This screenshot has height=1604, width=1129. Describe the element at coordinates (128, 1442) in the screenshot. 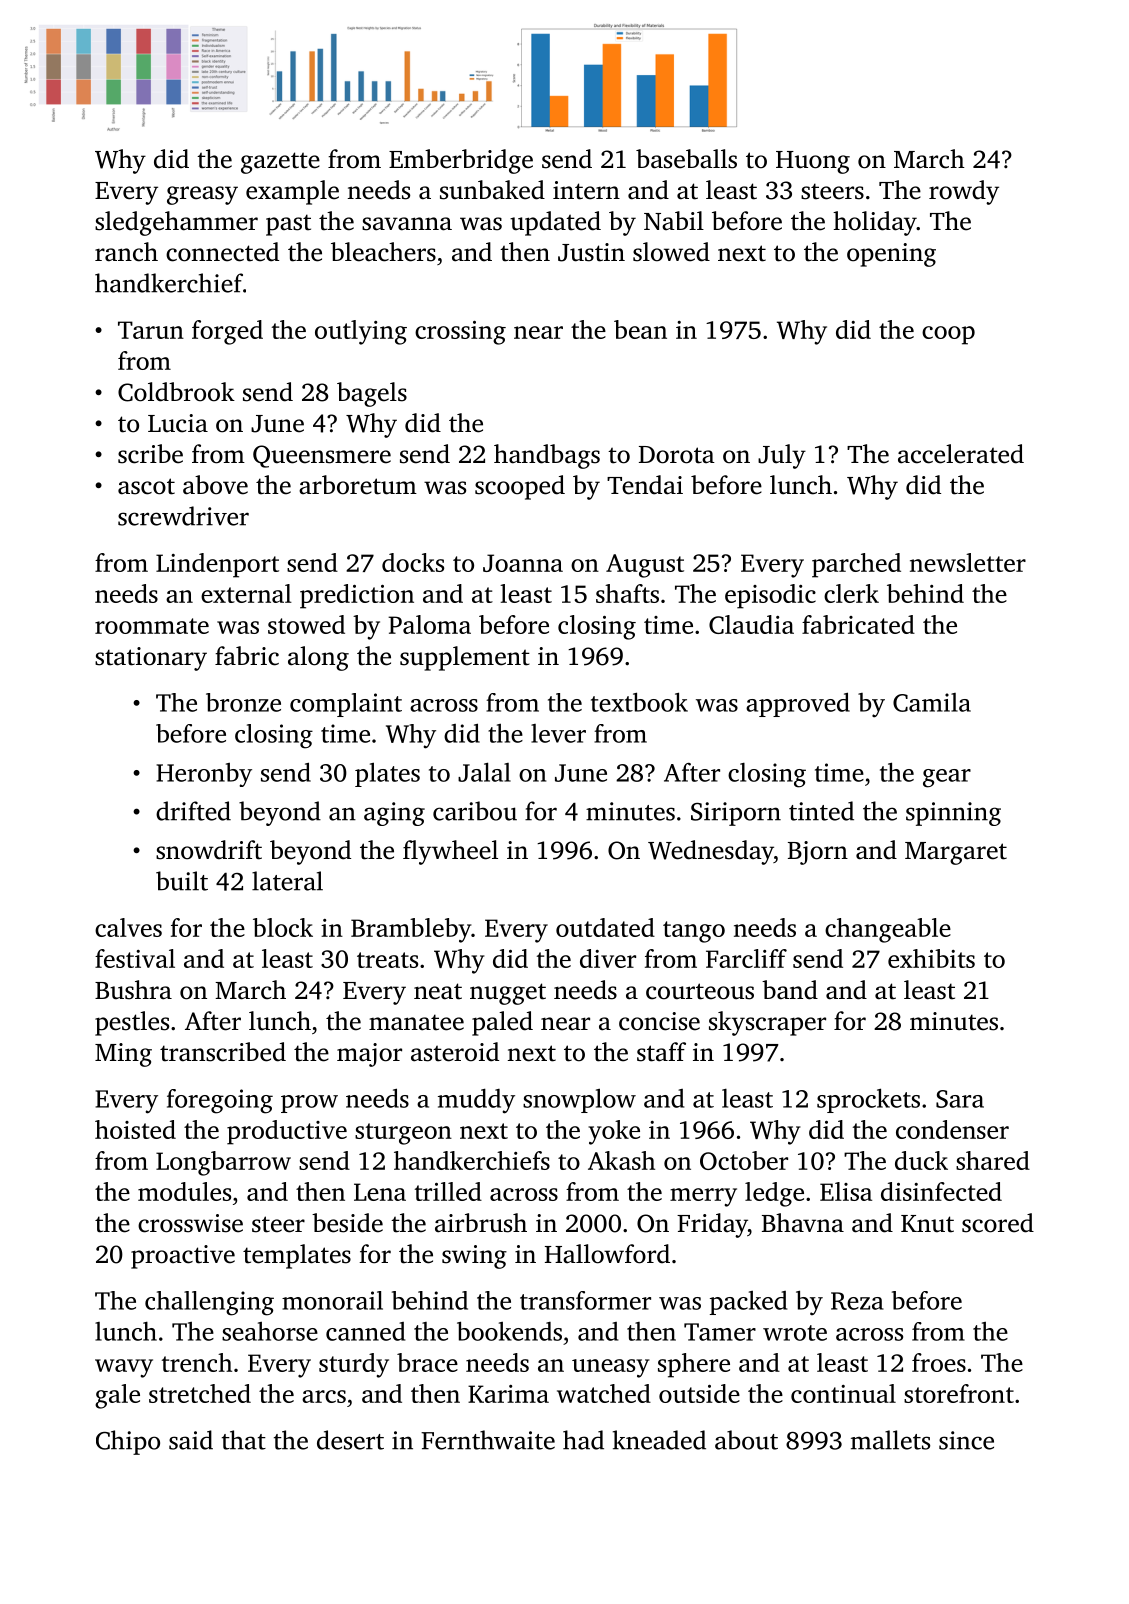

I see `Chipo` at that location.
